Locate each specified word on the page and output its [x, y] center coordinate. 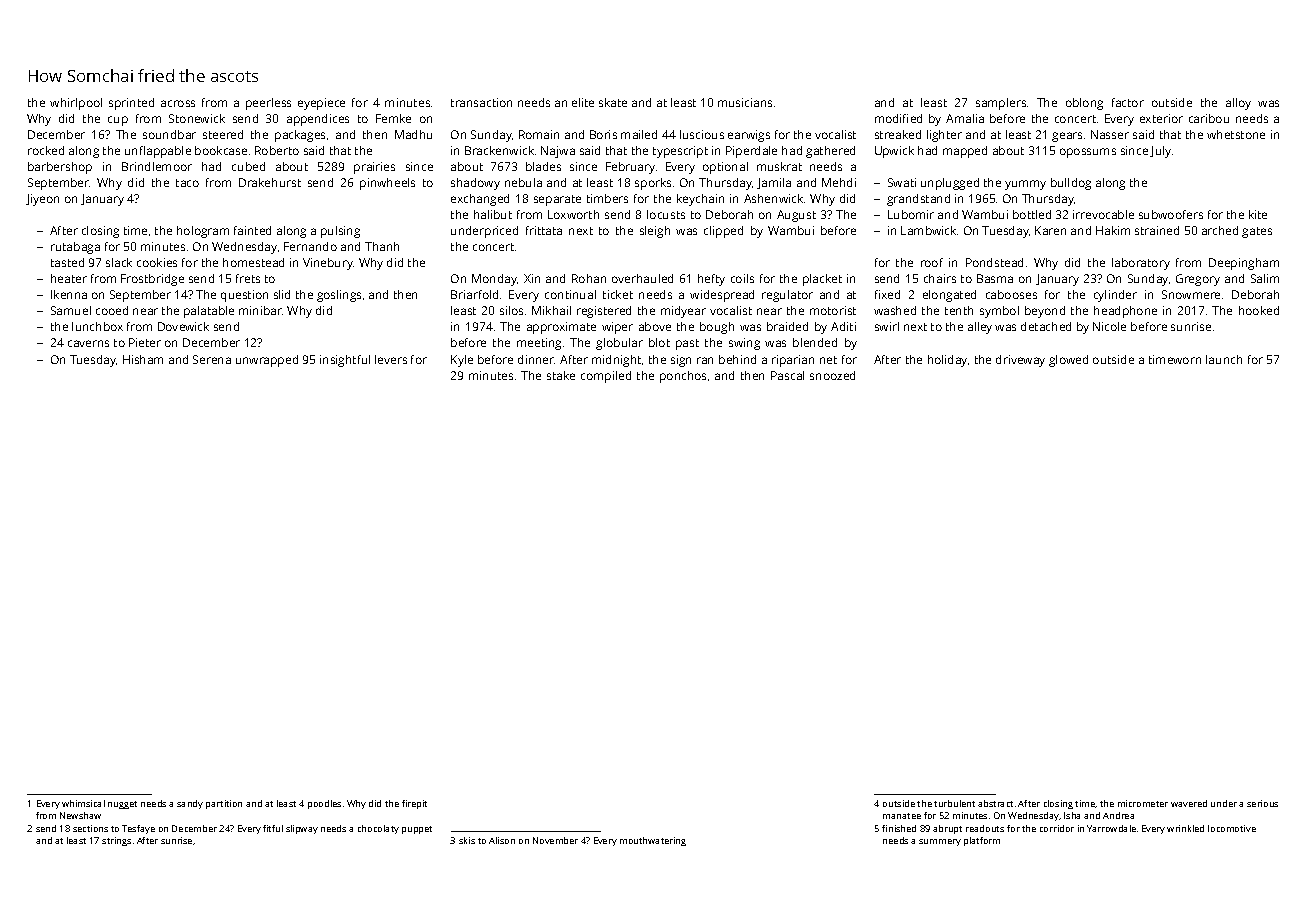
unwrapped [267, 361]
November [555, 840]
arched [1220, 230]
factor [1128, 102]
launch [1224, 359]
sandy [190, 804]
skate [613, 102]
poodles [324, 804]
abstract [995, 803]
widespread [722, 296]
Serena [212, 359]
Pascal [787, 375]
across [178, 103]
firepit [414, 804]
